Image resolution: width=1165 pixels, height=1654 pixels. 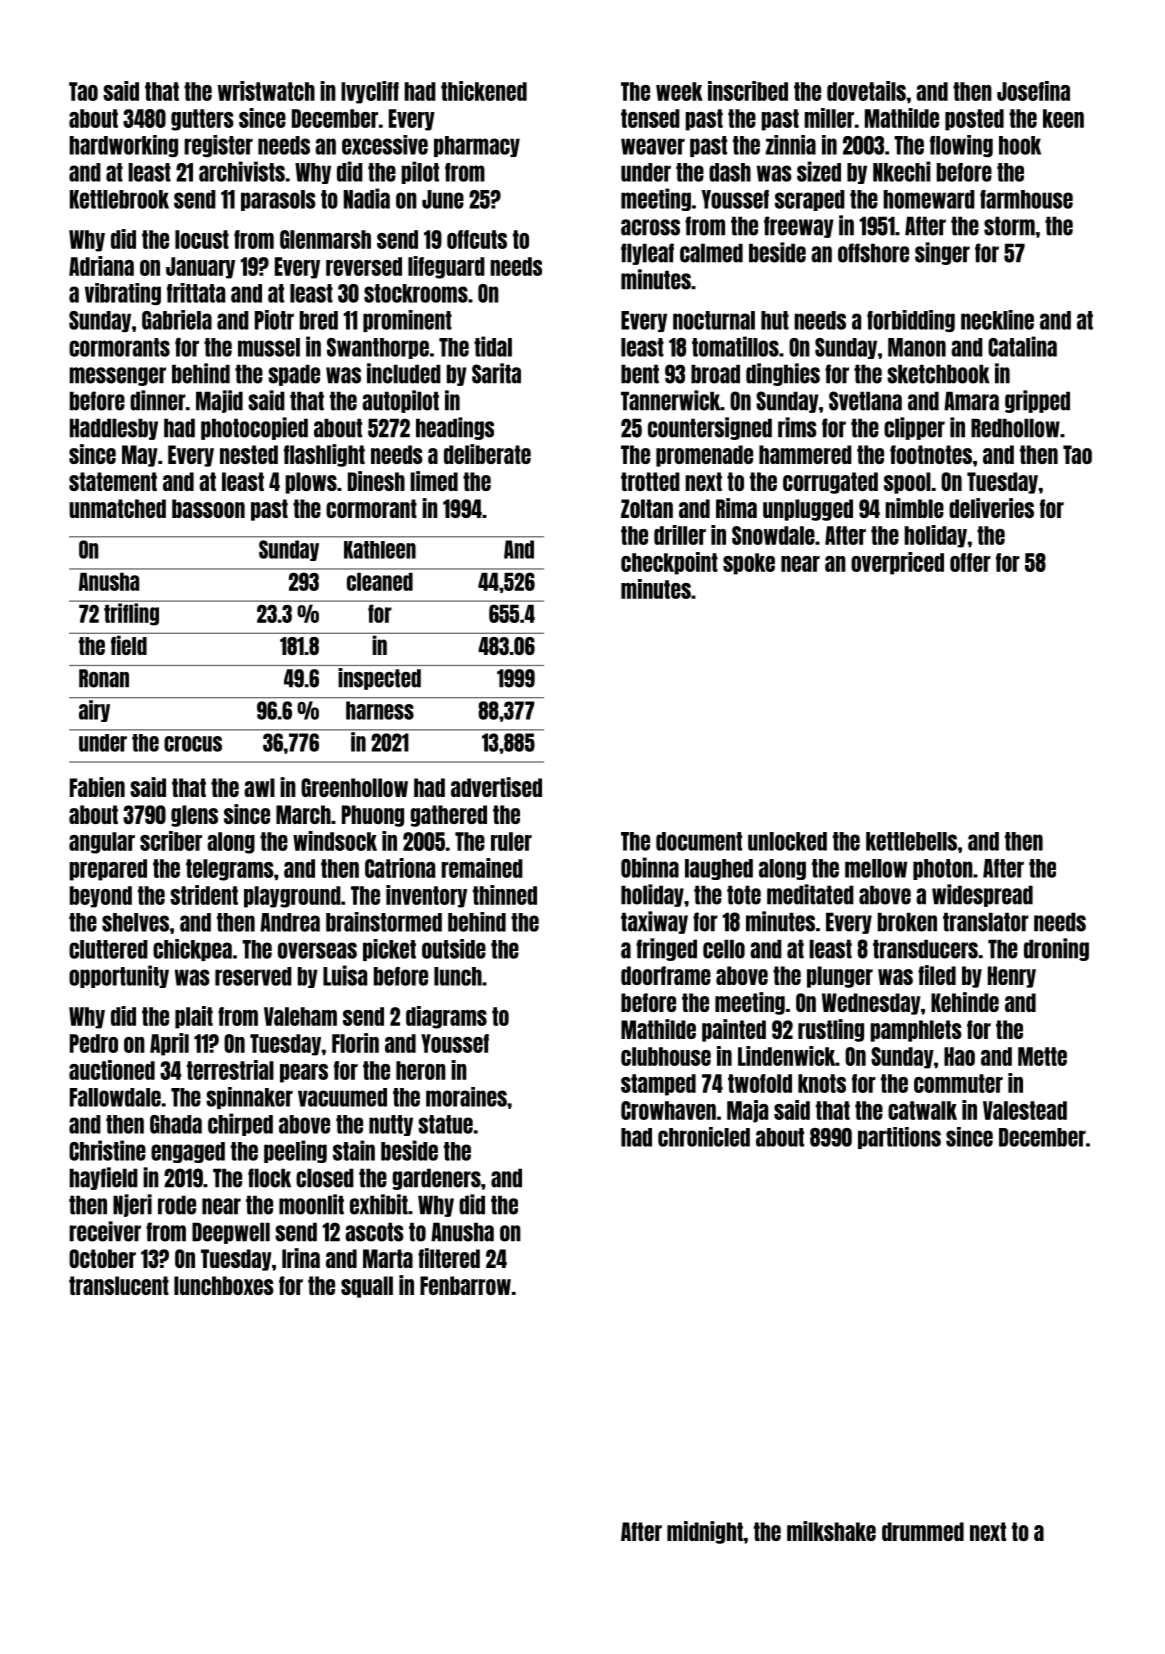 What do you see at coordinates (319, 320) in the document?
I see `bred` at bounding box center [319, 320].
